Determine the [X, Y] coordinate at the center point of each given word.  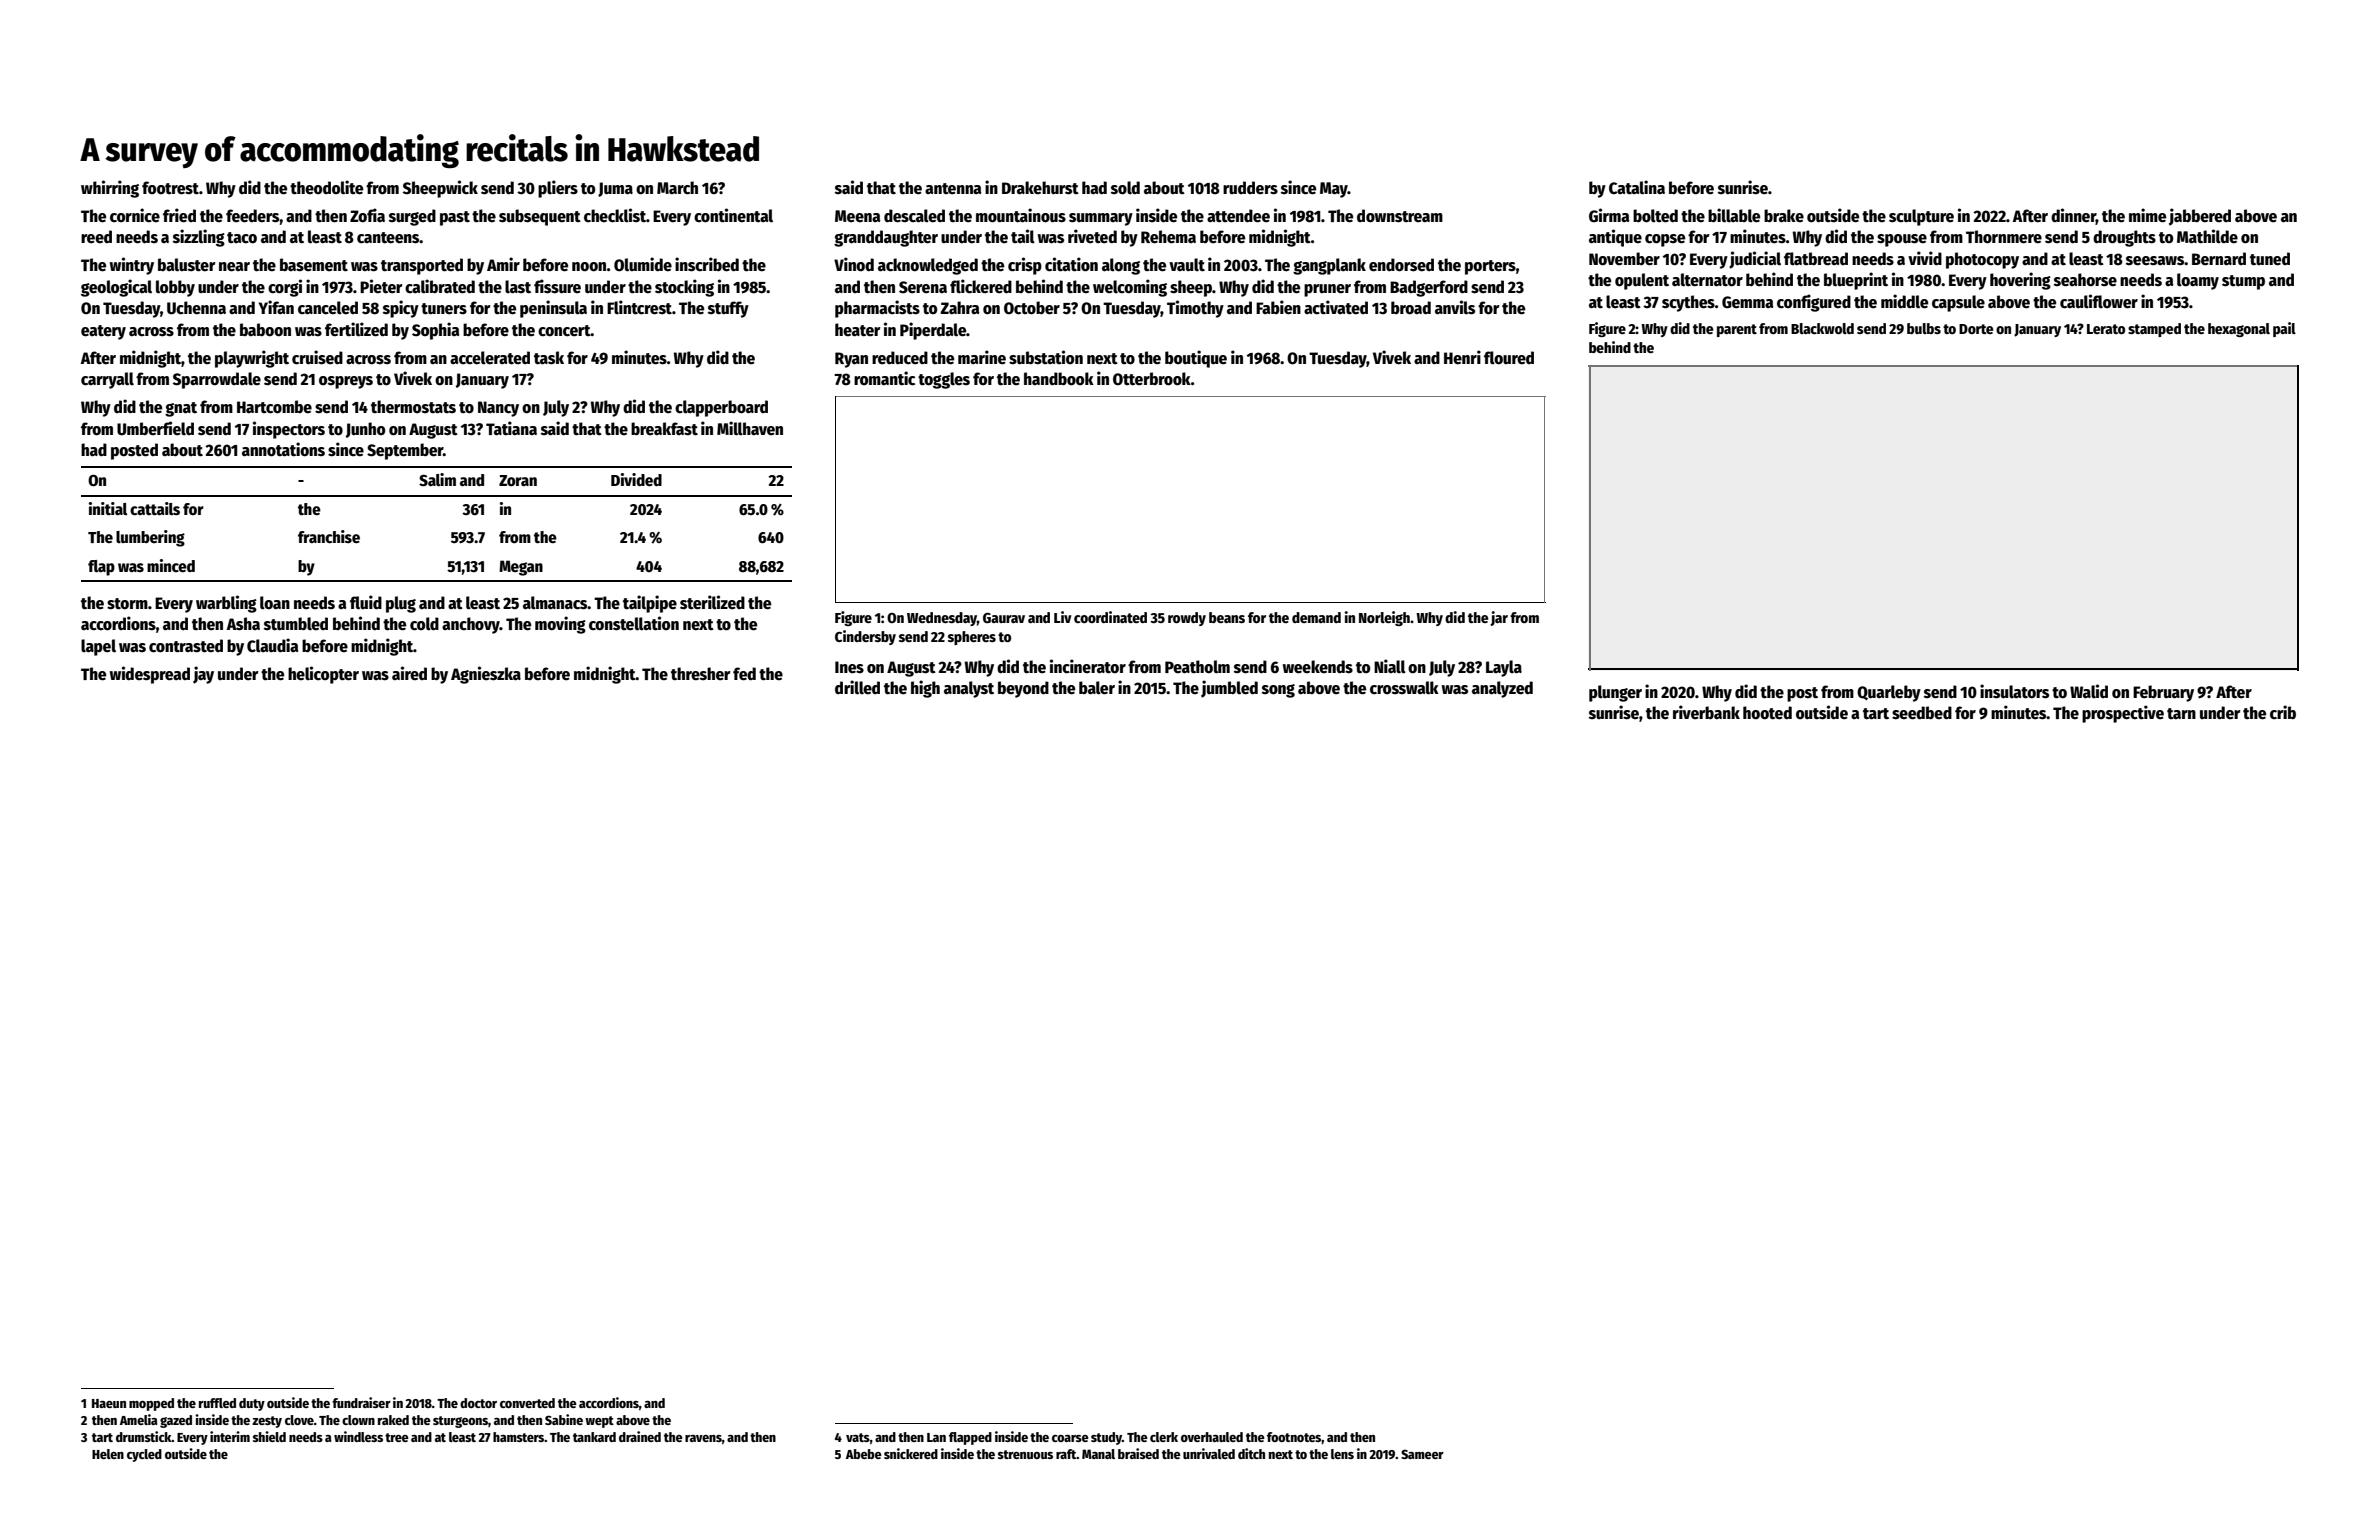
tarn [2181, 713]
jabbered [2200, 217]
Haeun [109, 1403]
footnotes [1294, 1438]
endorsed [1401, 265]
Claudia [273, 645]
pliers [558, 189]
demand [1316, 617]
